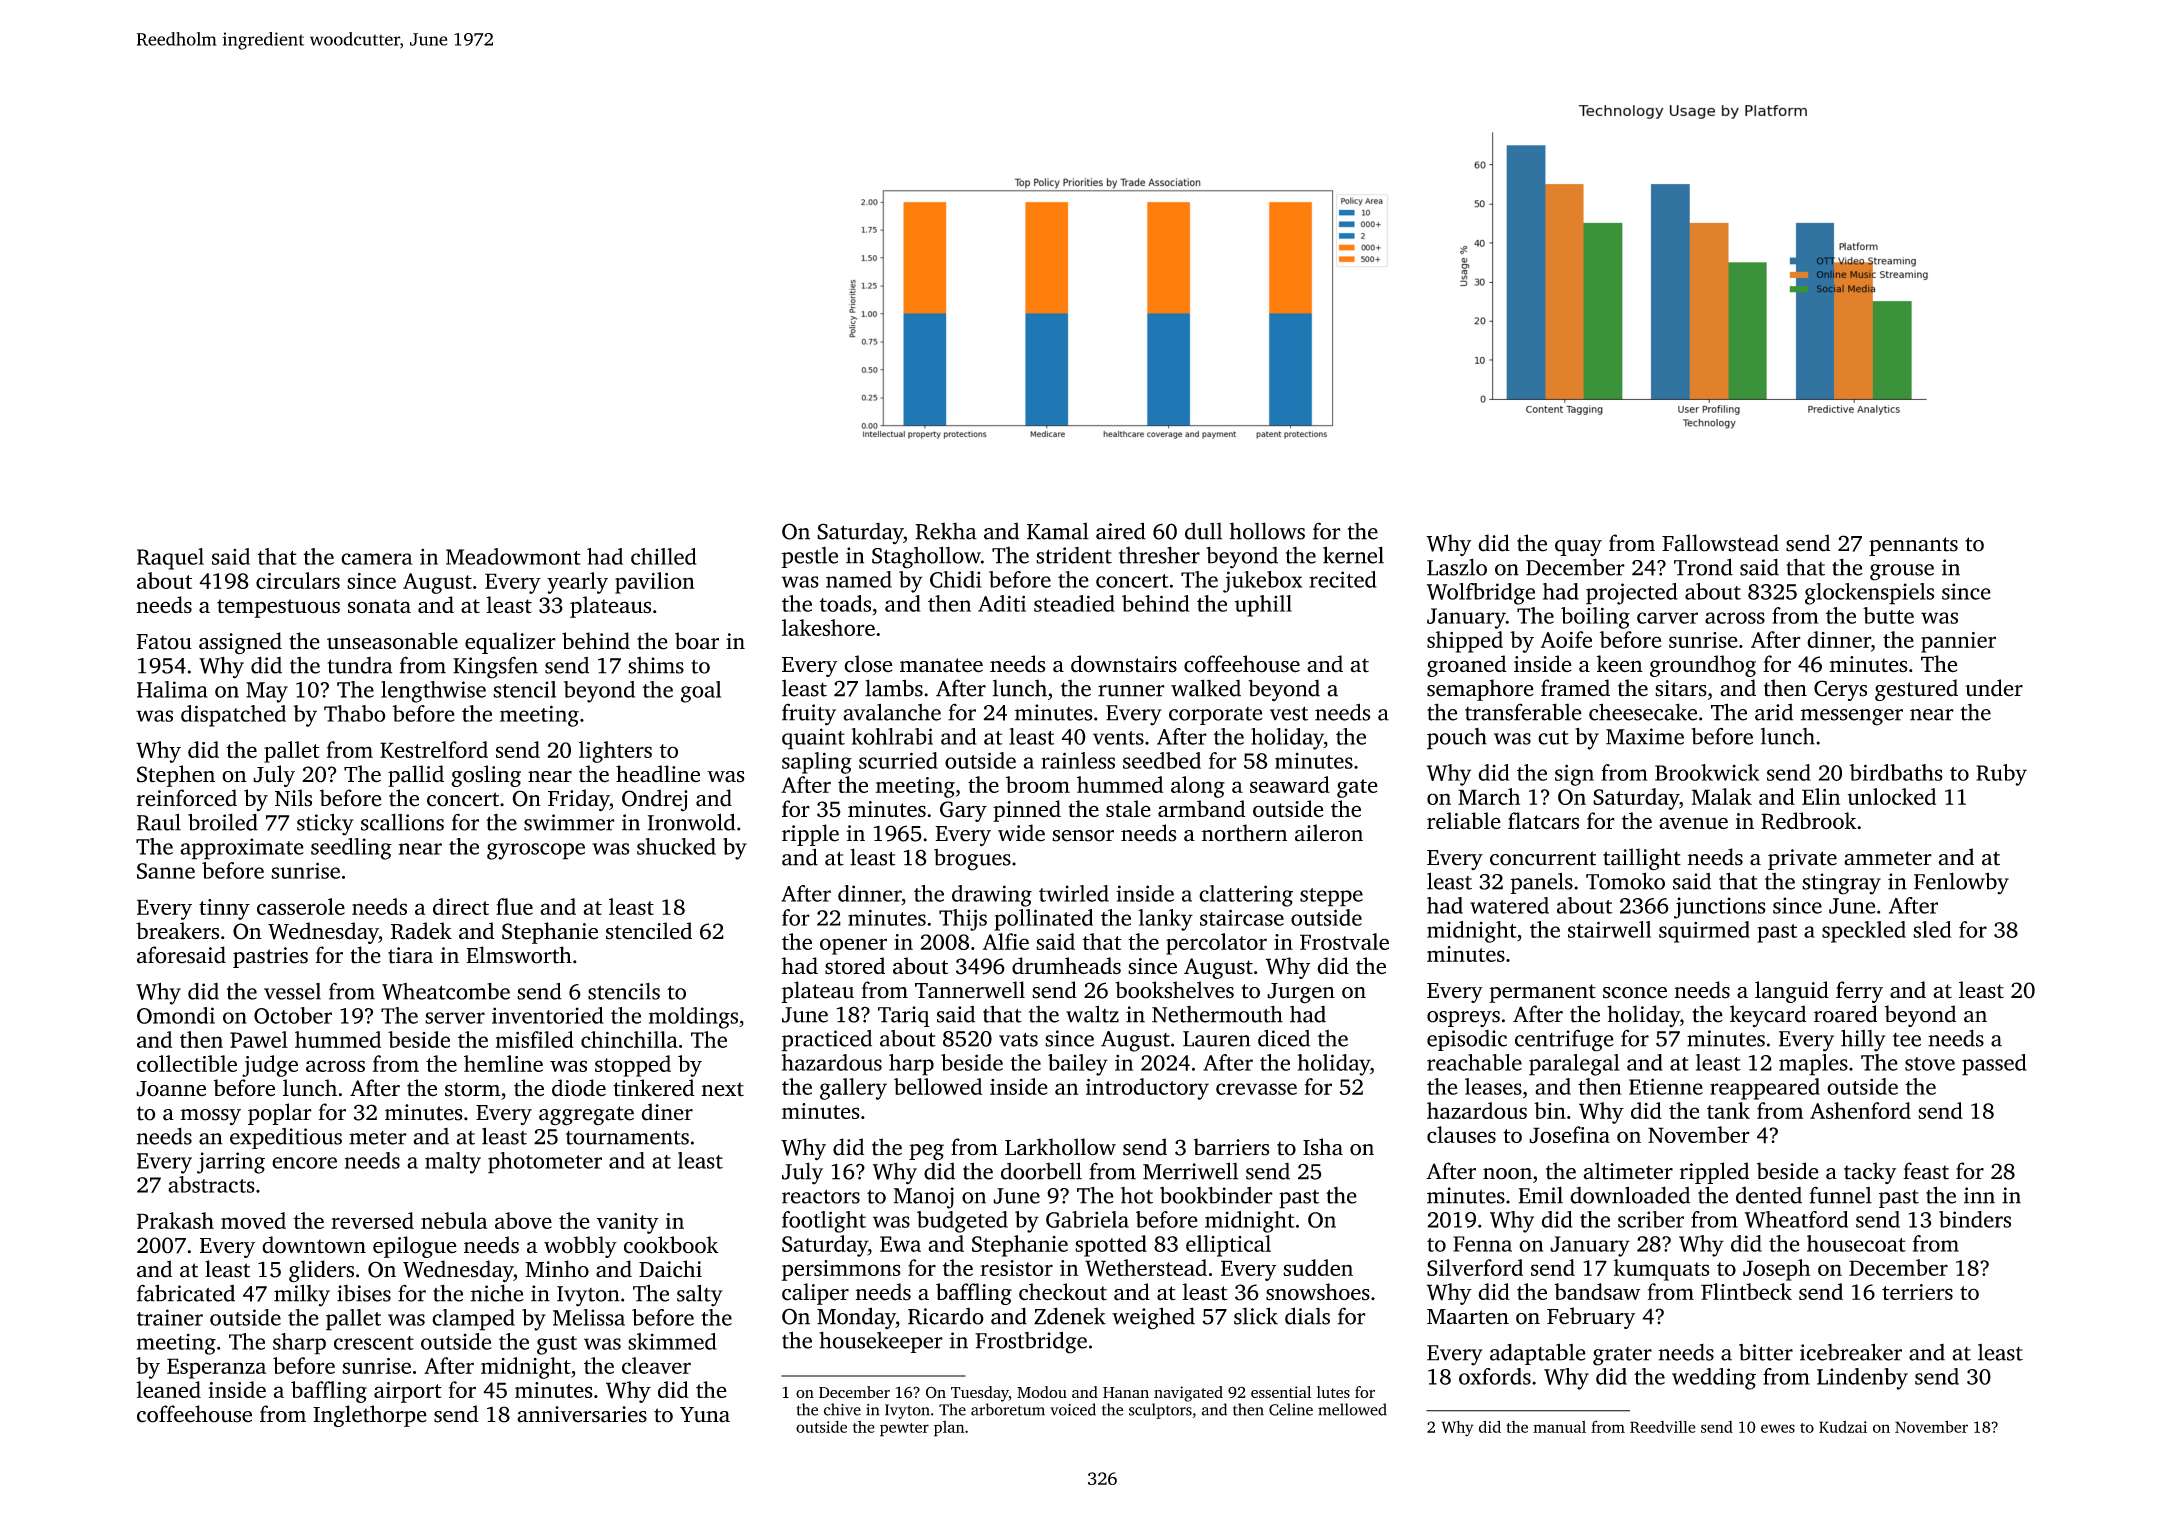 This screenshot has width=2174, height=1537. I want to click on stairwell, so click(1609, 929).
